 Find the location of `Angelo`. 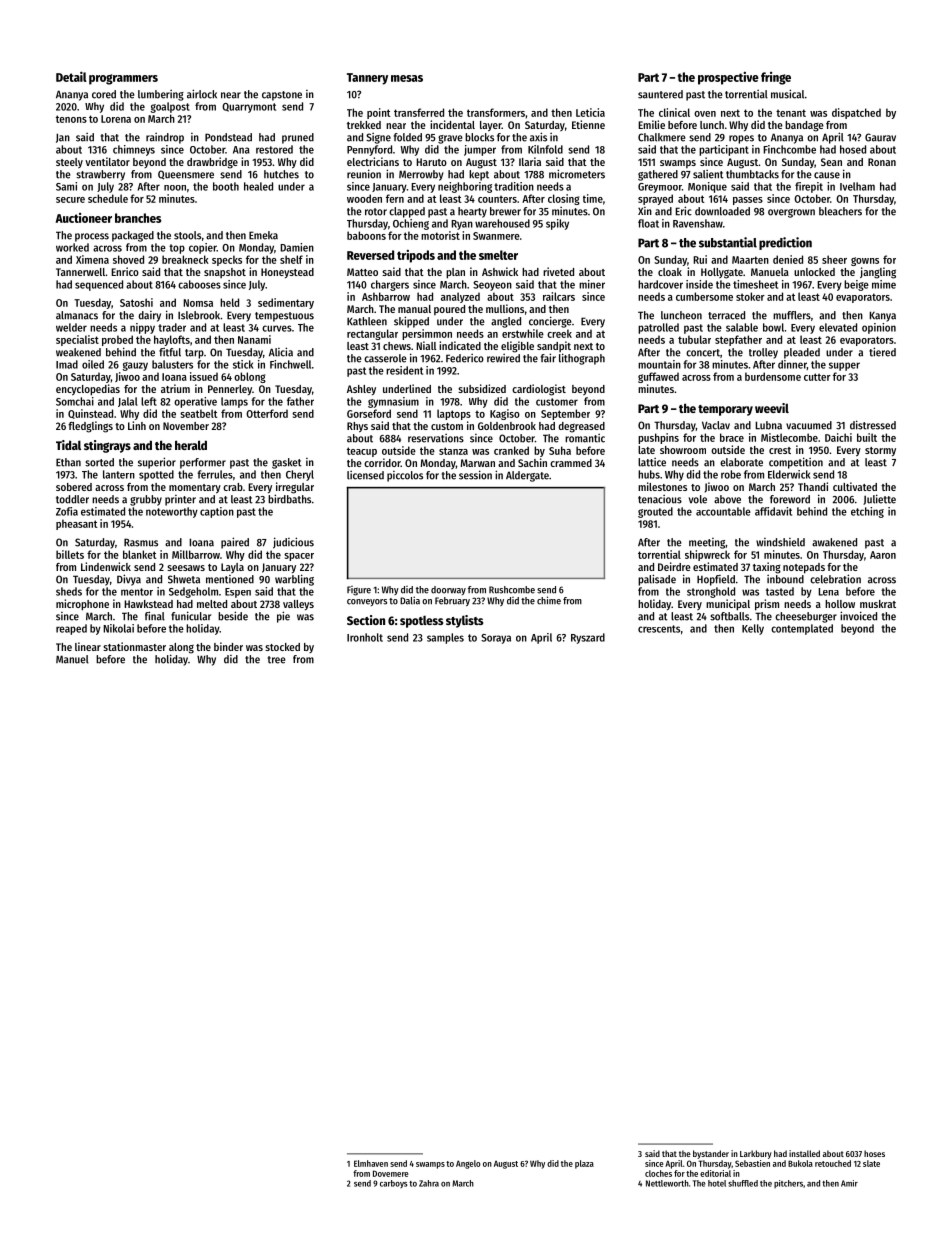

Angelo is located at coordinates (468, 1164).
